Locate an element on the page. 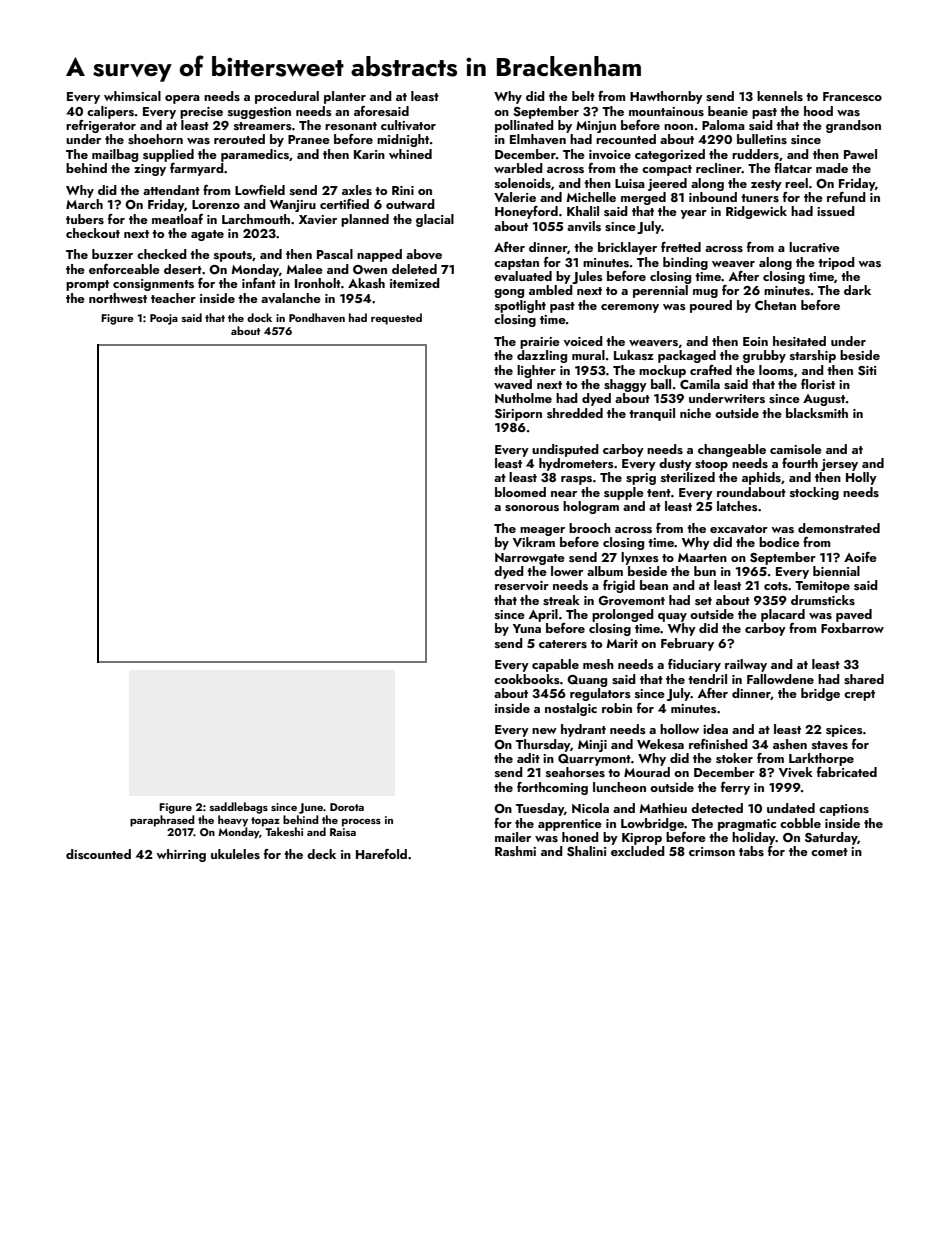 The height and width of the image is (1233, 952). Yuna is located at coordinates (527, 628).
